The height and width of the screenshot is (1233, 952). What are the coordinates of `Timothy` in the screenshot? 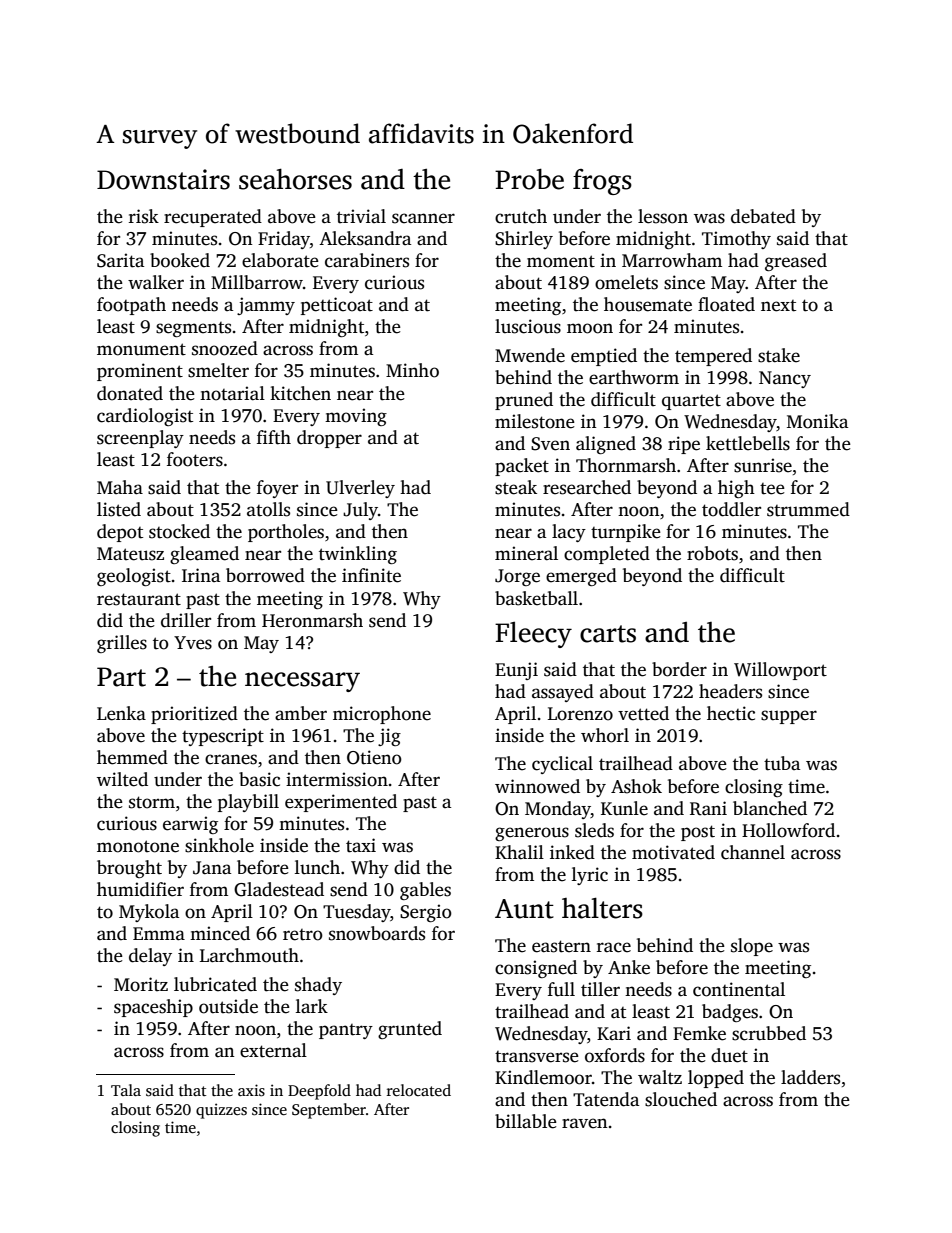 It's located at (736, 240).
